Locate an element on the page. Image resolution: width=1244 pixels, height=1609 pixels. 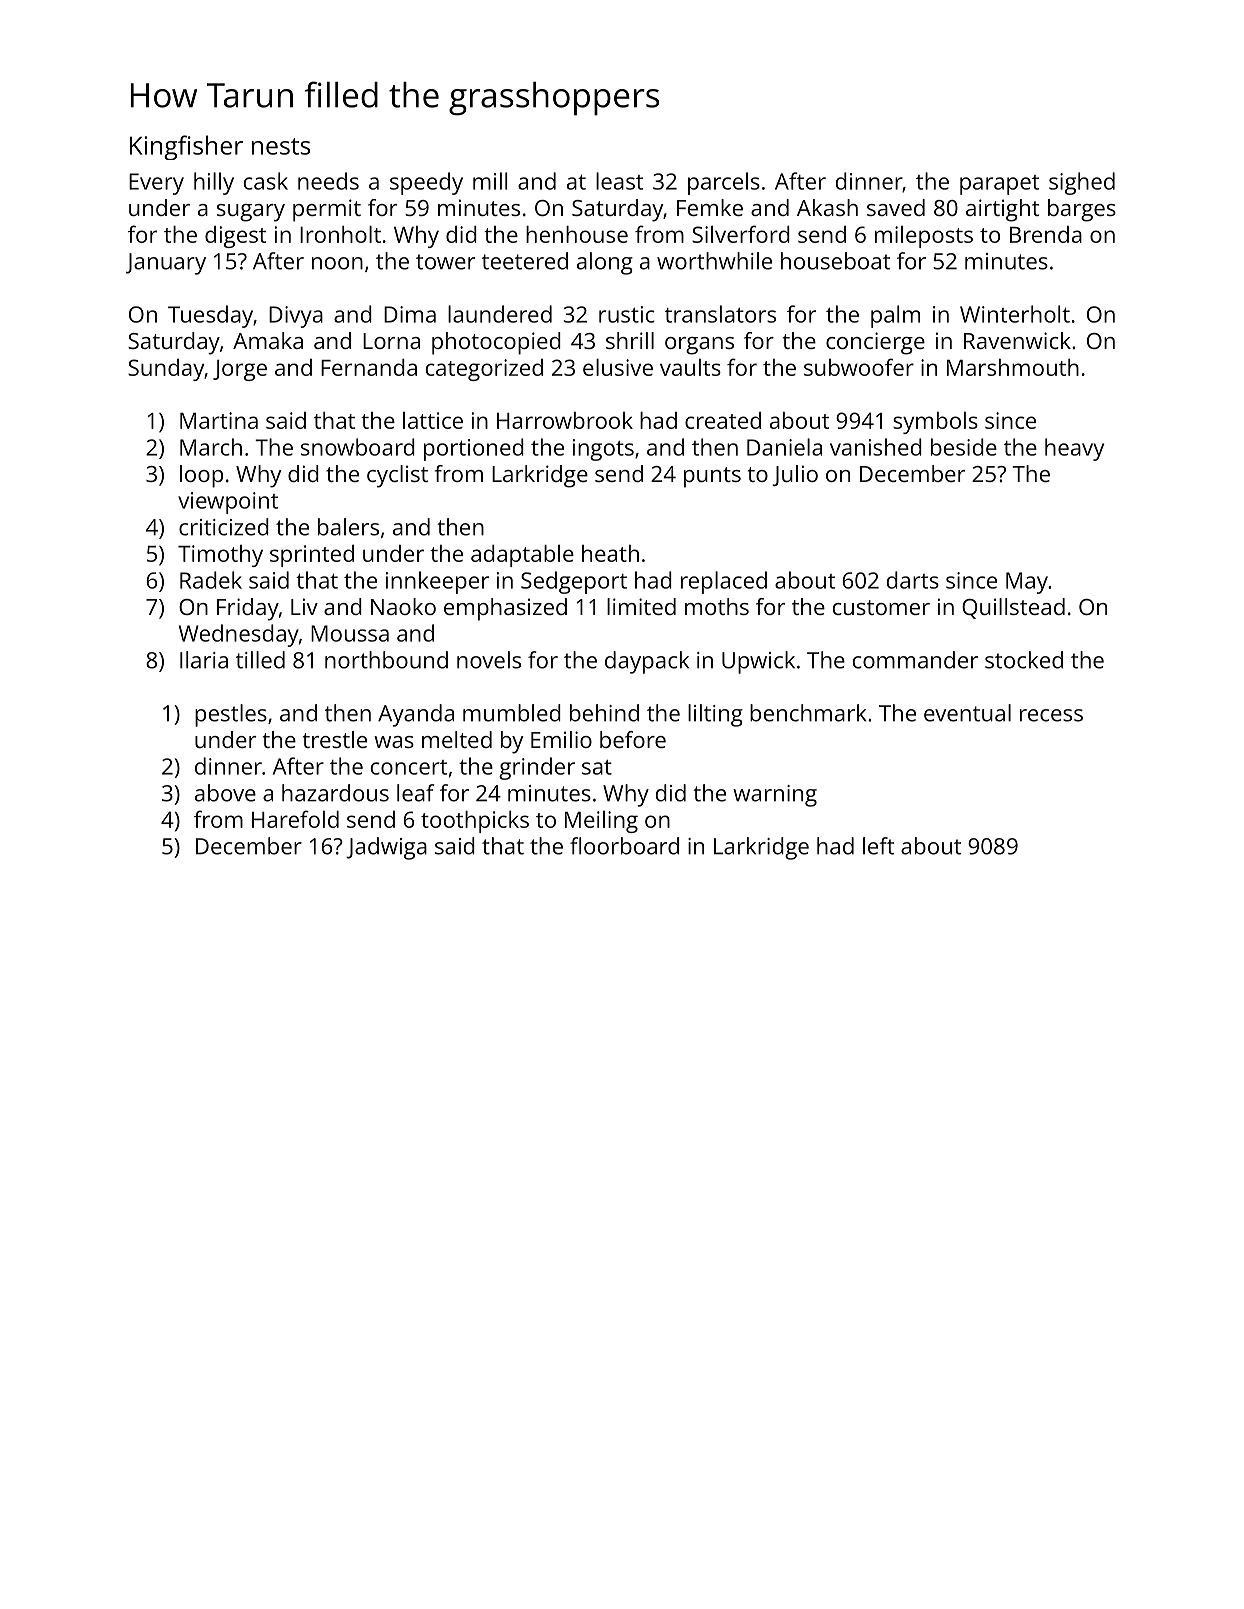
Harefold is located at coordinates (295, 819).
